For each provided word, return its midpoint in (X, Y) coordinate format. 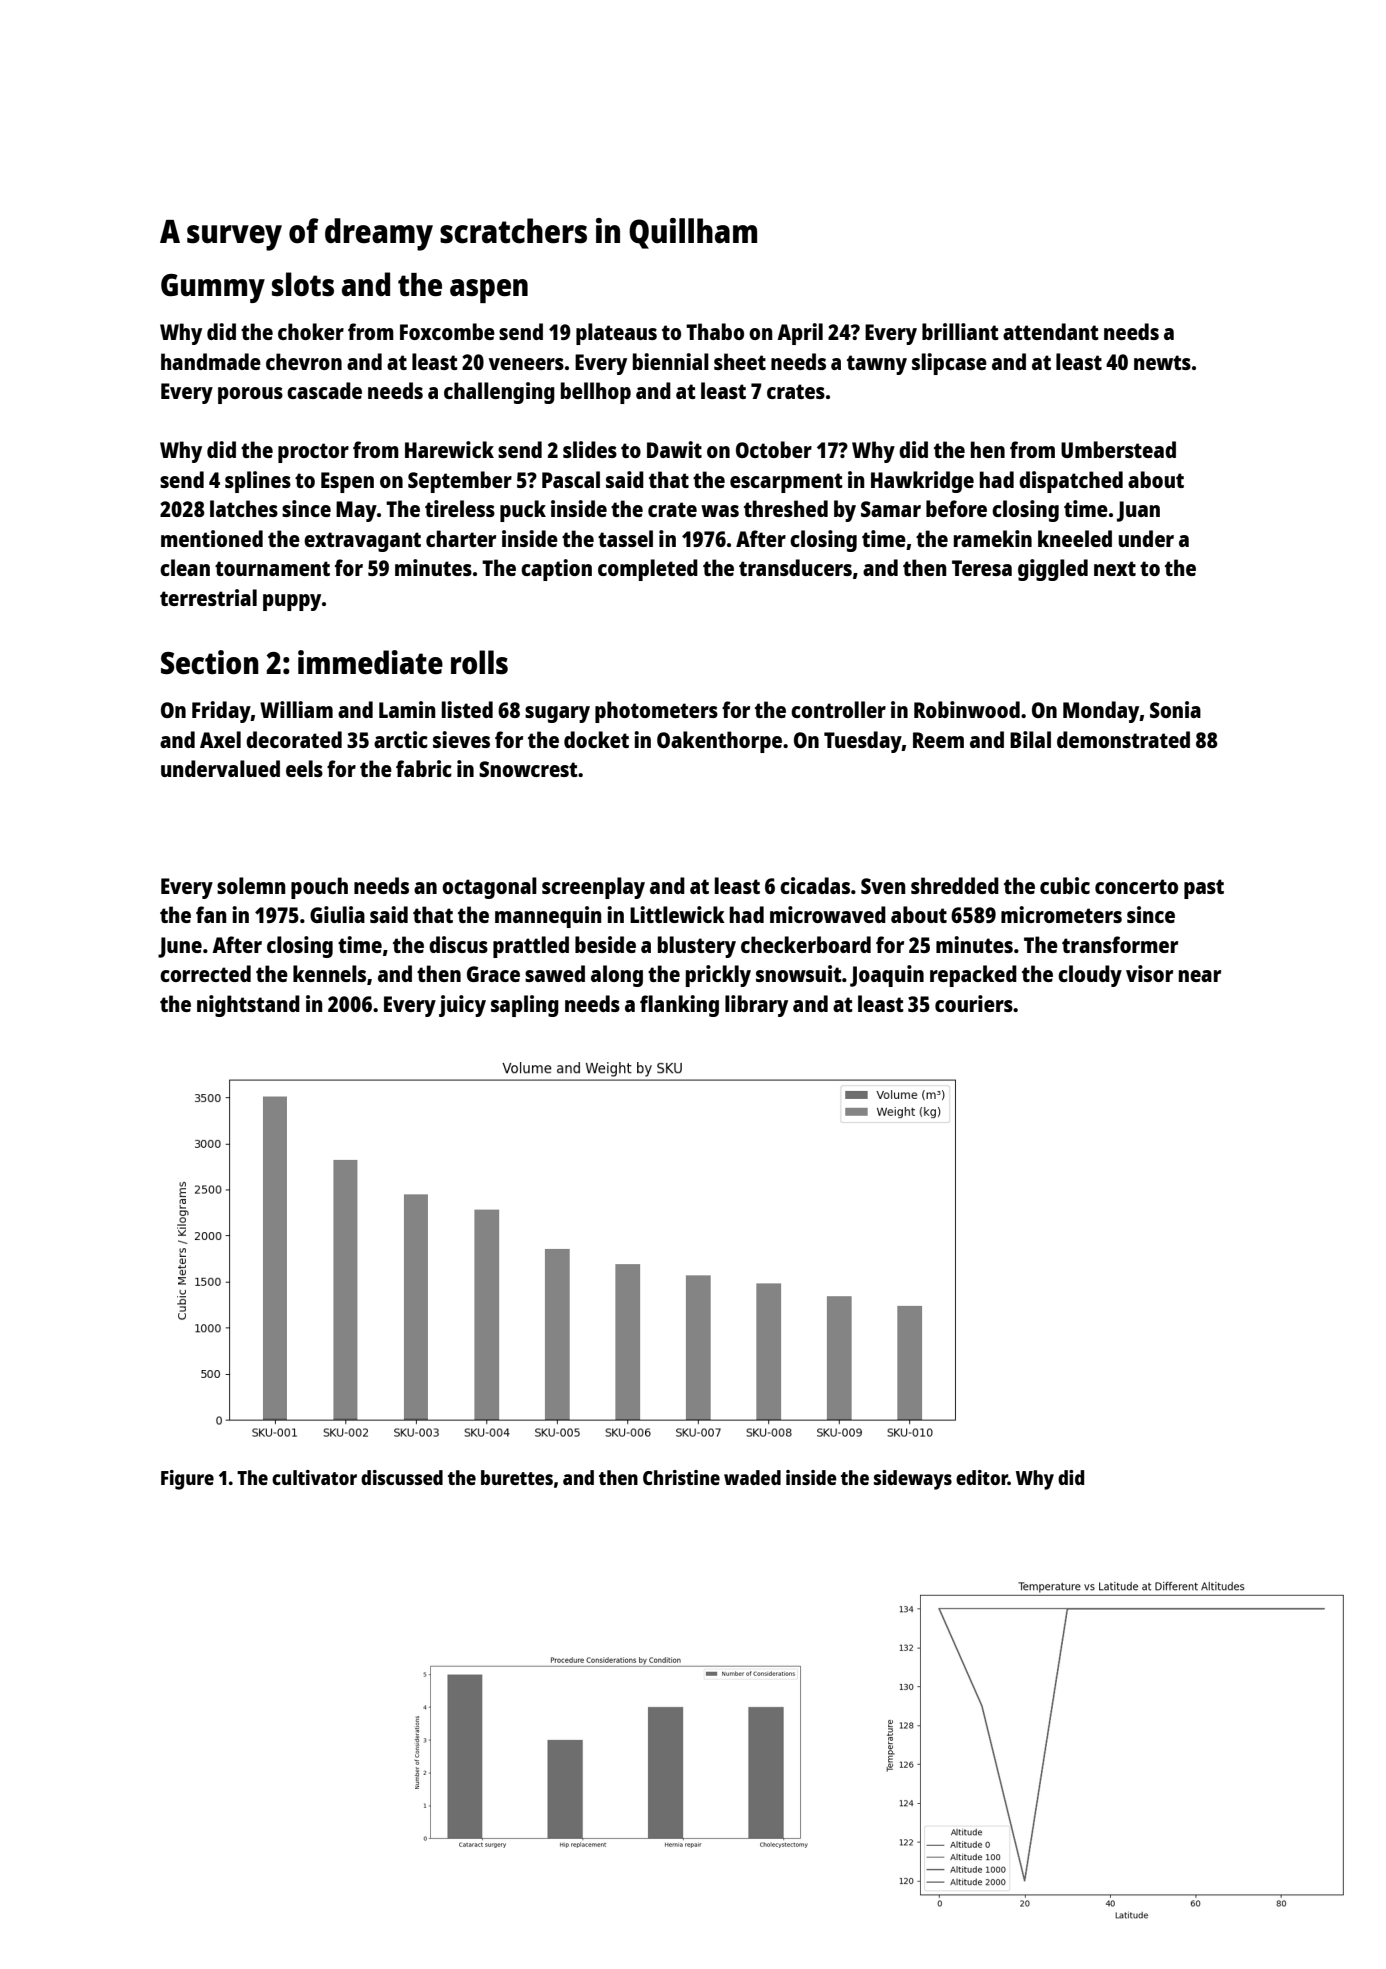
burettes (517, 1477)
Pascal (571, 479)
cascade (324, 390)
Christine (681, 1477)
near (1200, 976)
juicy (462, 1006)
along (617, 976)
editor (982, 1477)
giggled (1053, 570)
